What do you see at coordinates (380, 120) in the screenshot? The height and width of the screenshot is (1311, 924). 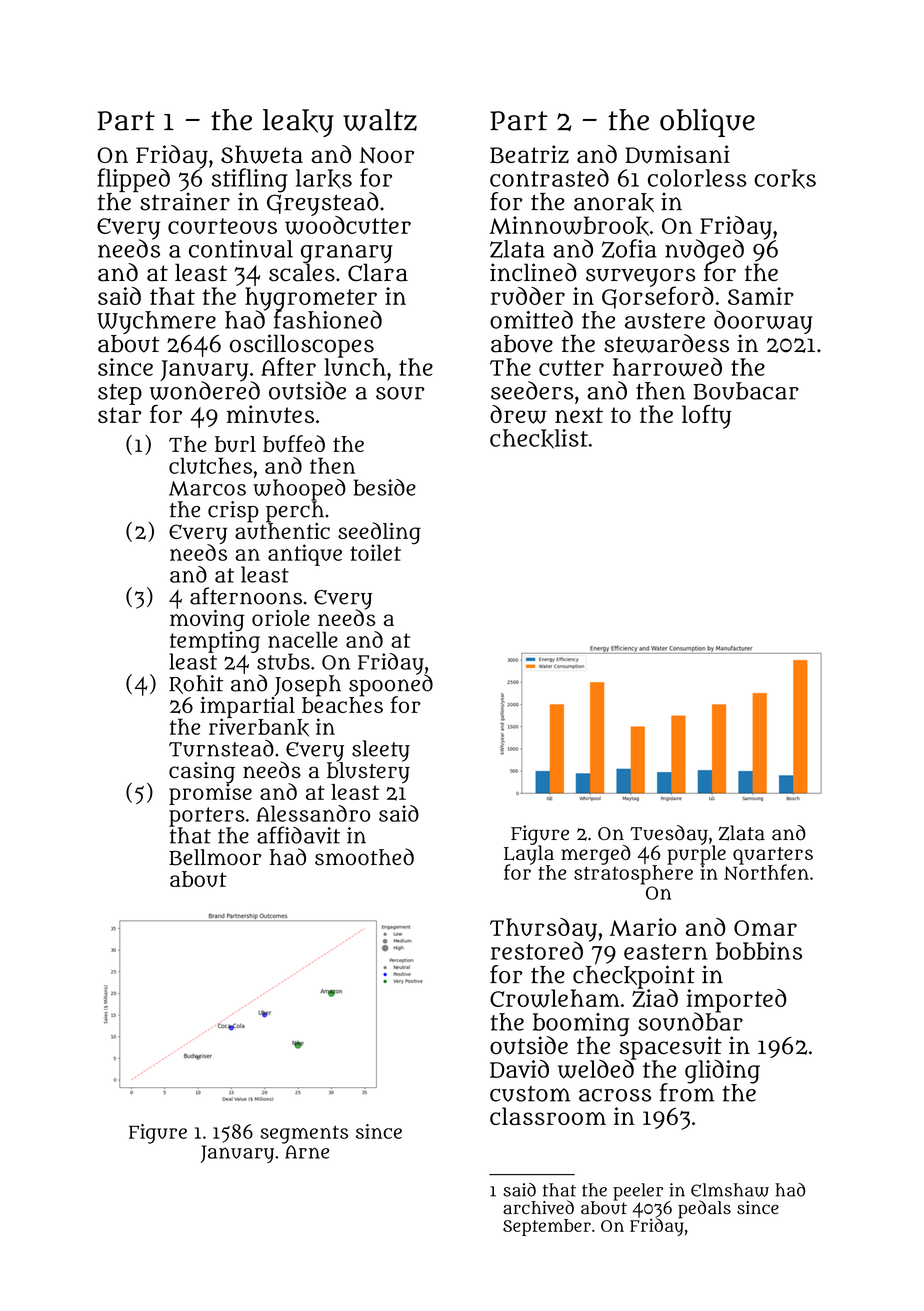 I see `waltz` at bounding box center [380, 120].
